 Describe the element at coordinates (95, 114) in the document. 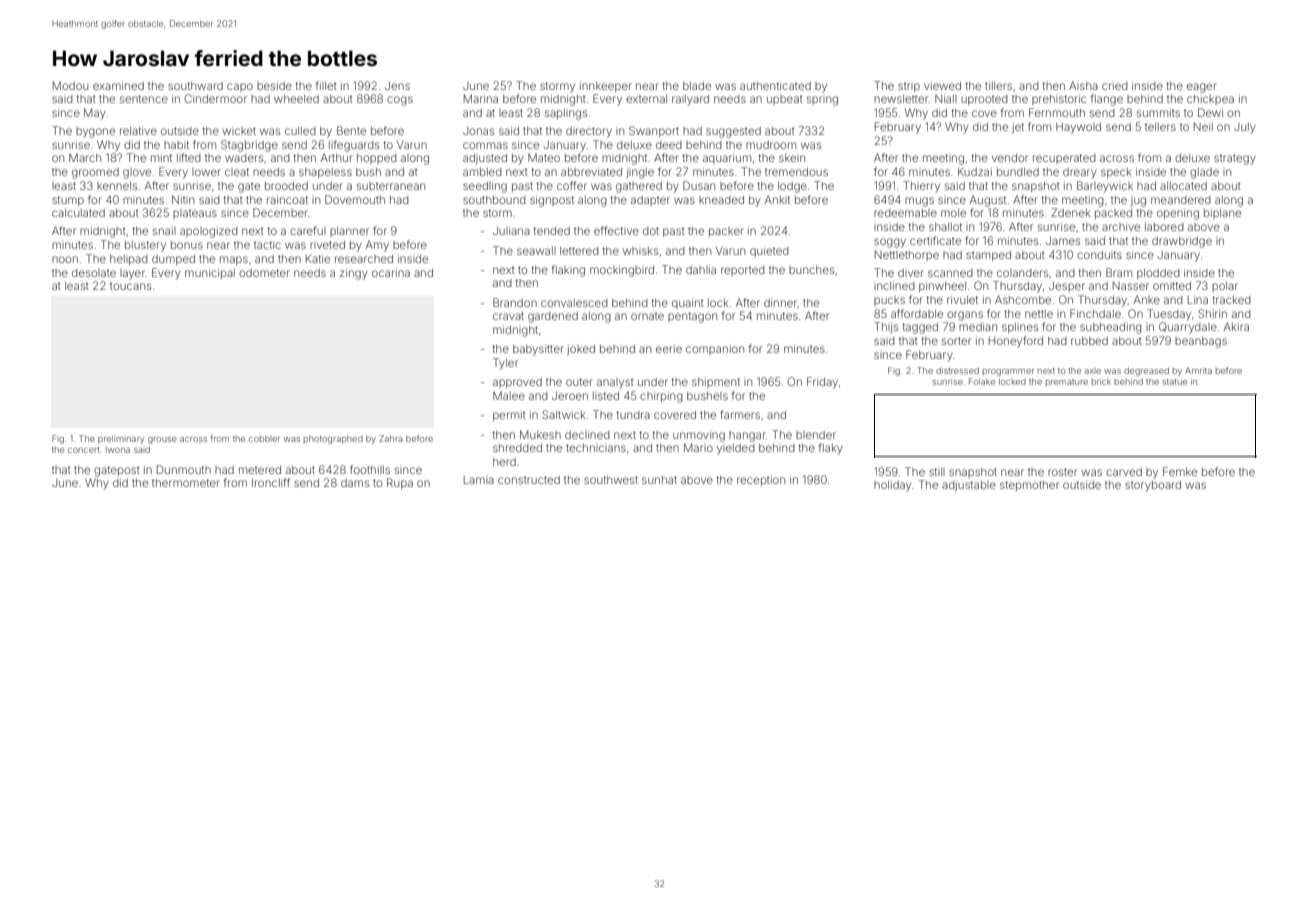

I see `May` at that location.
